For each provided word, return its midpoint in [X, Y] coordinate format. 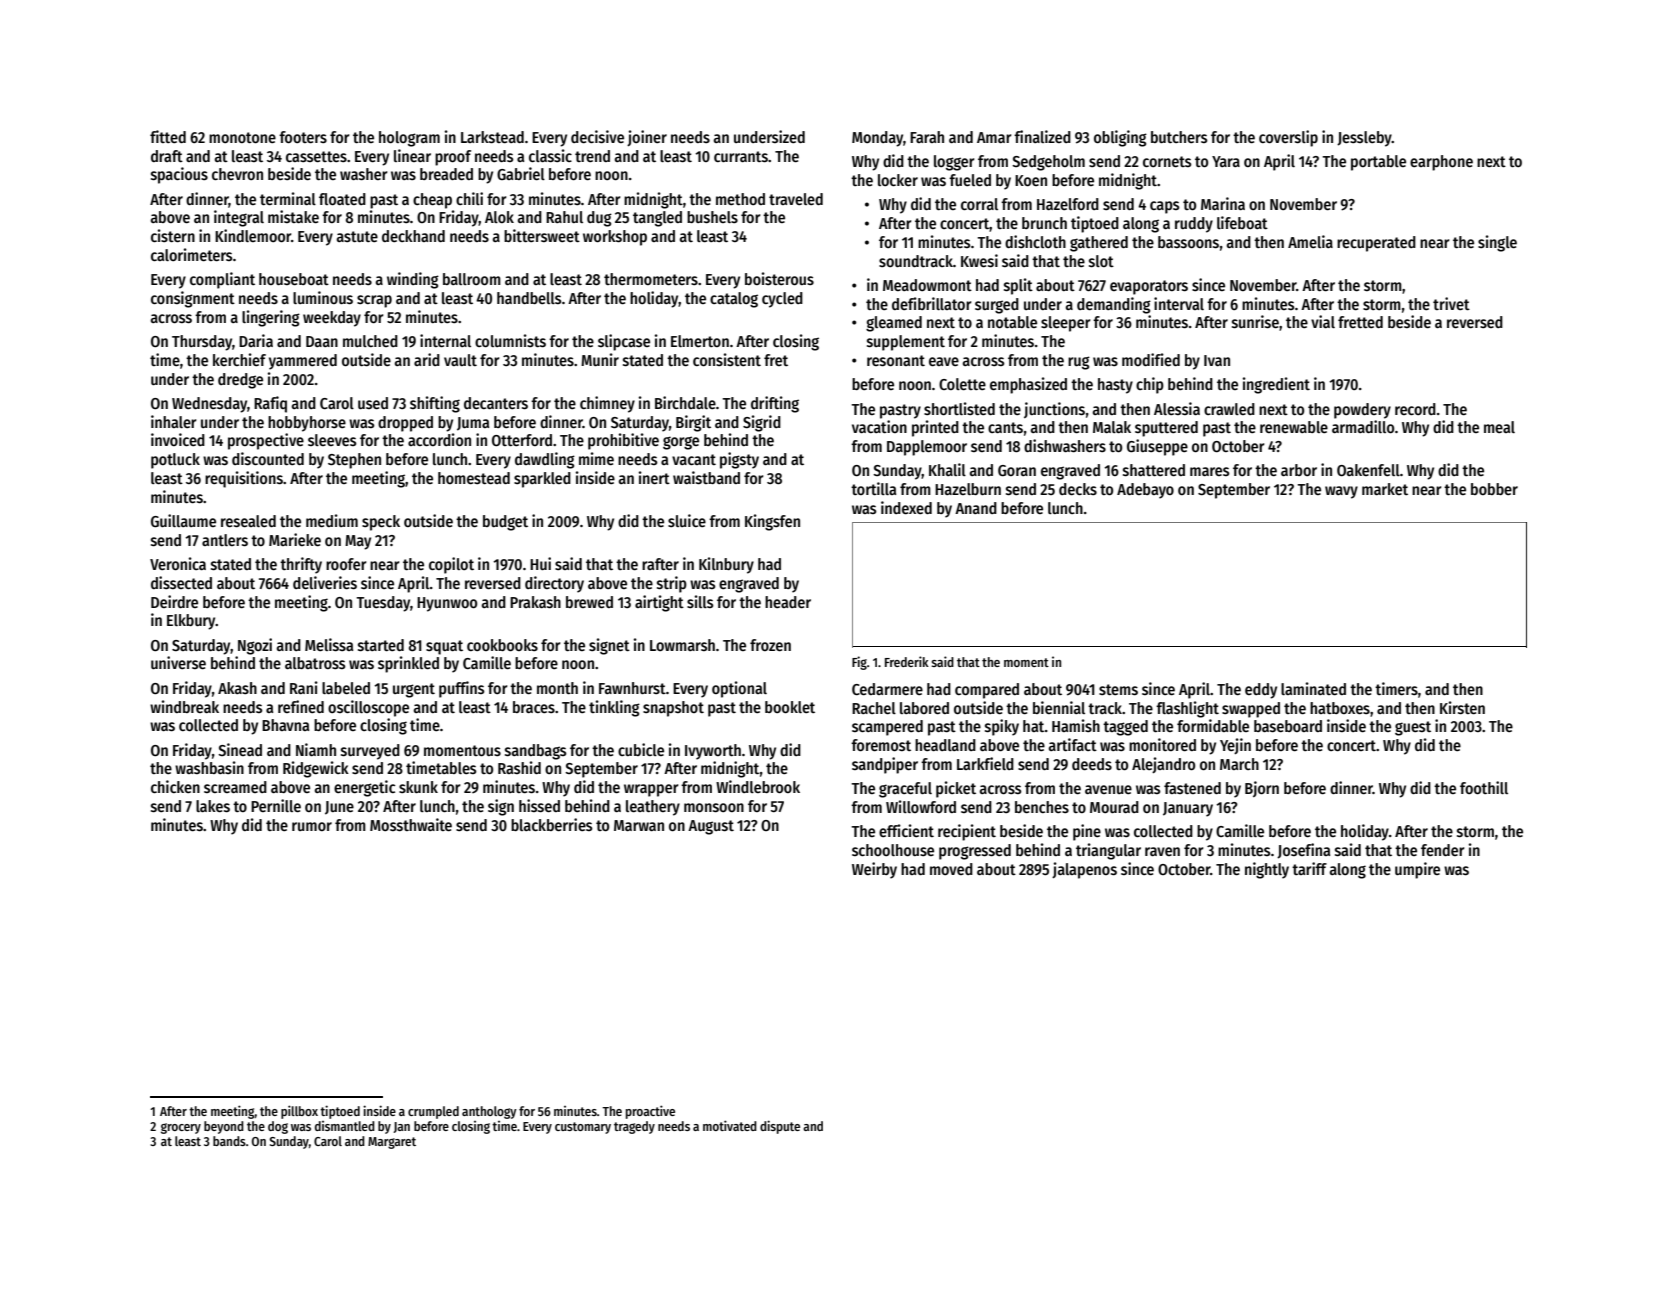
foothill [1484, 788]
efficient [906, 830]
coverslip [1288, 138]
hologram [409, 139]
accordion [439, 440]
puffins [461, 689]
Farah [927, 137]
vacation [879, 426]
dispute [780, 1127]
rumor [312, 826]
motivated [730, 1125]
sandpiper [885, 765]
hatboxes [1340, 708]
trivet [1451, 303]
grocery [181, 1128]
